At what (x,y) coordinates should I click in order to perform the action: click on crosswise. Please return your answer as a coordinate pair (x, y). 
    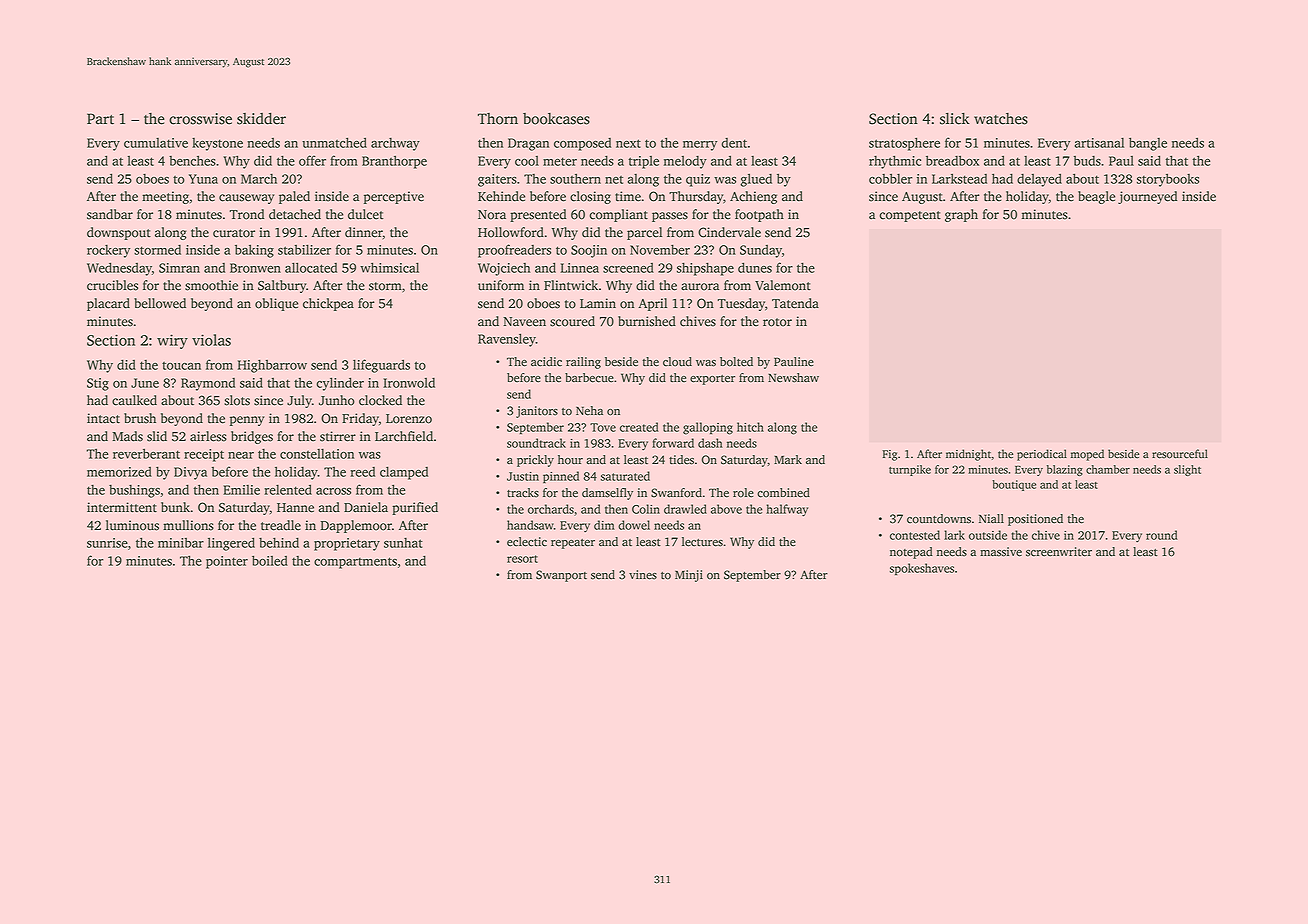
    Looking at the image, I should click on (200, 119).
